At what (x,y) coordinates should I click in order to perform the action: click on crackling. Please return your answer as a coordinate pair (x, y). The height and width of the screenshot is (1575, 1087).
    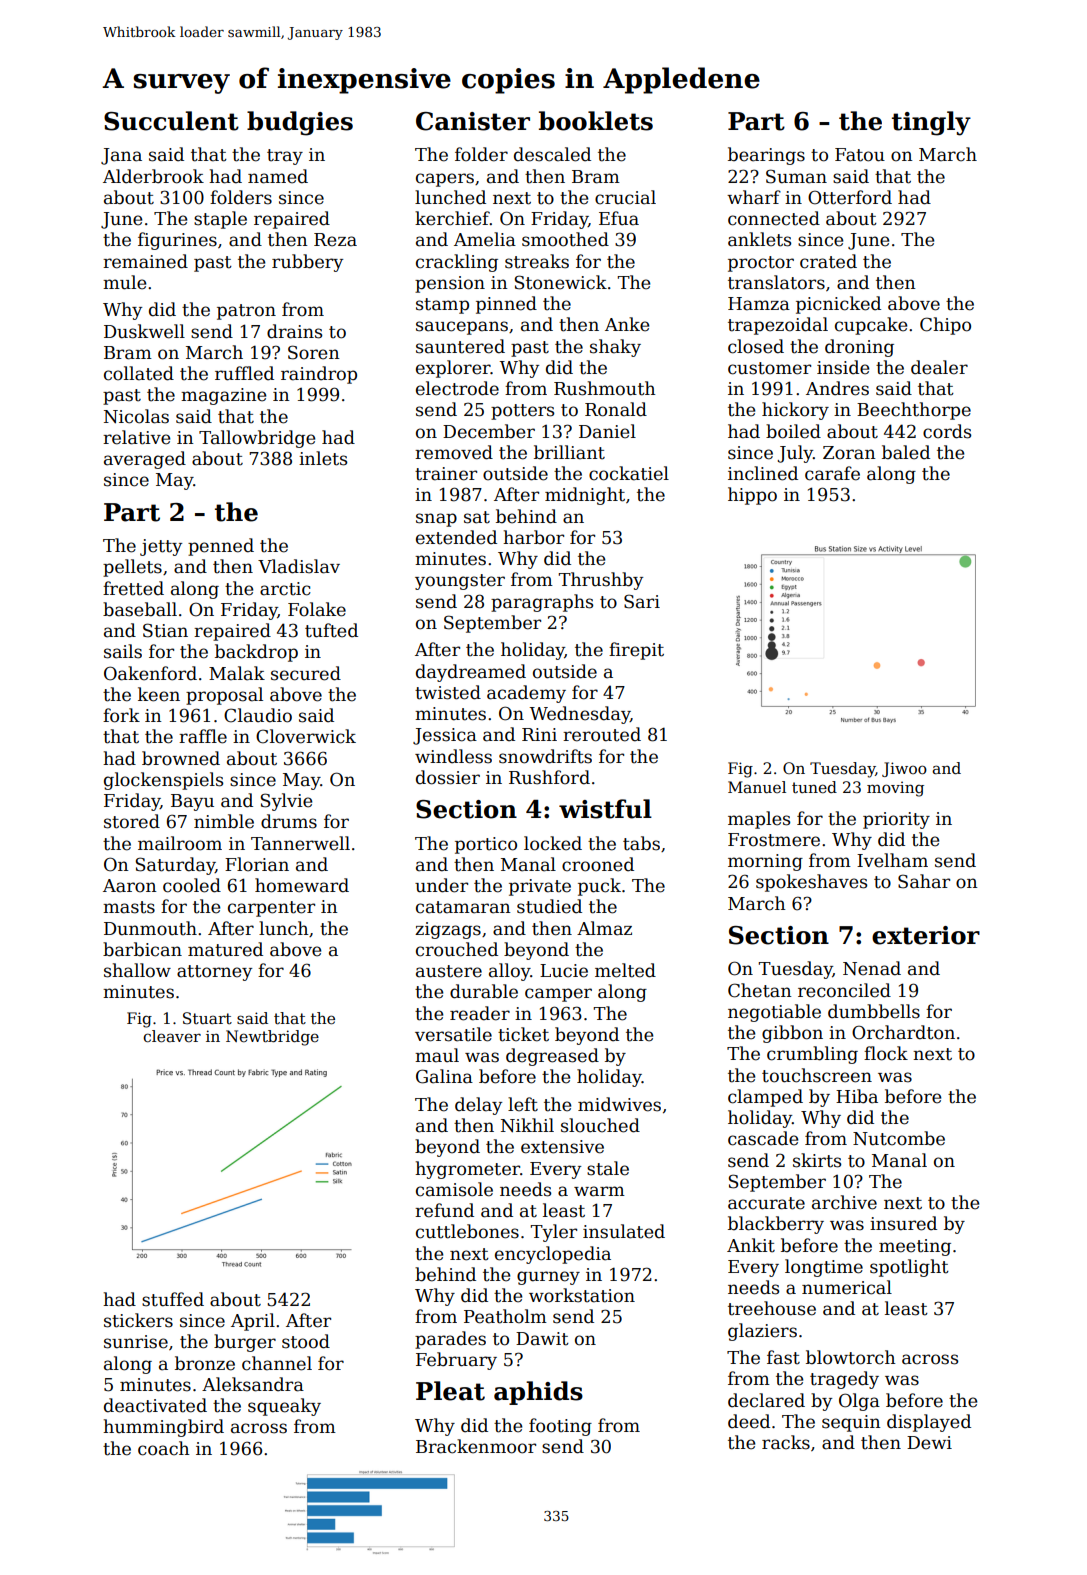
    Looking at the image, I should click on (457, 263).
